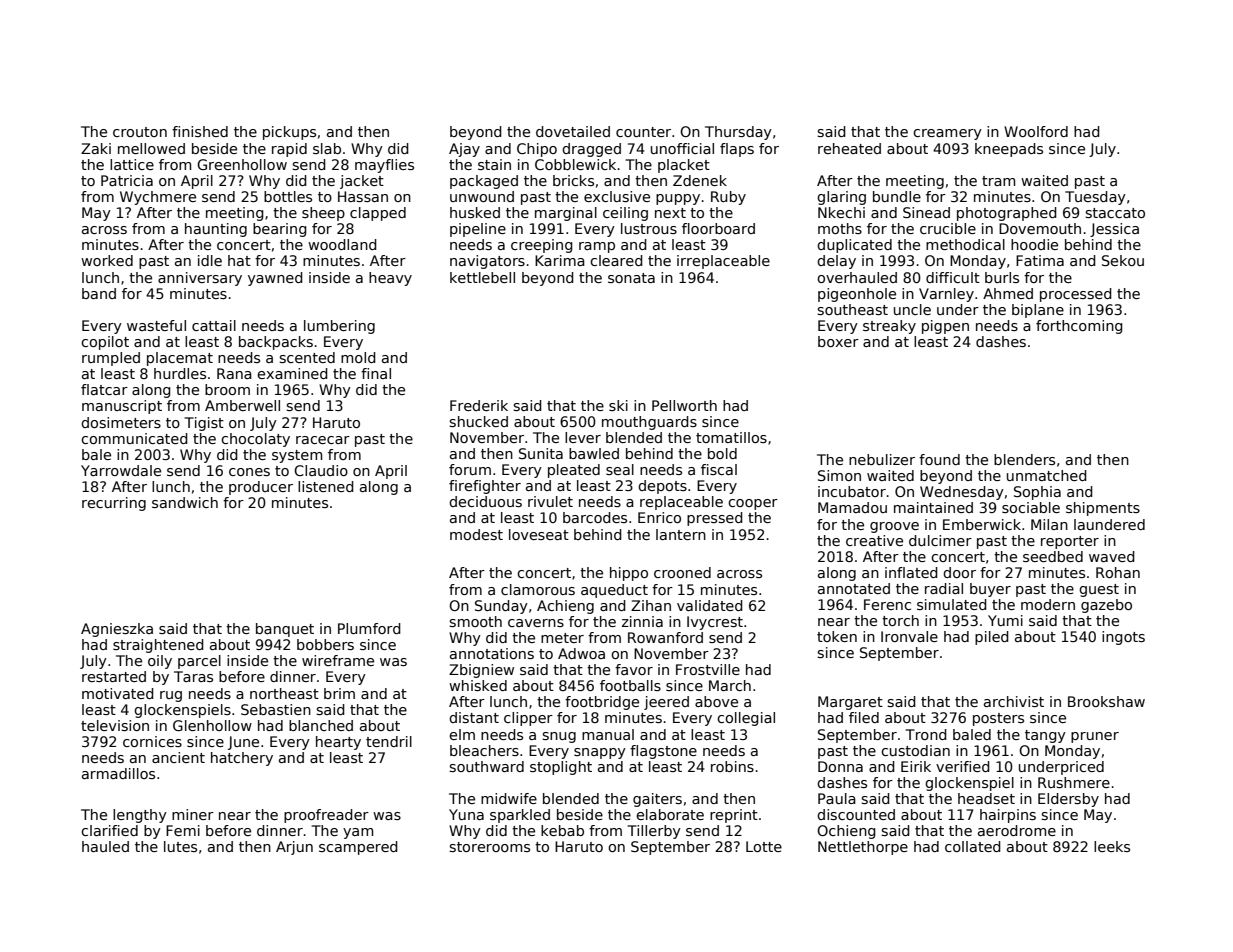  What do you see at coordinates (1095, 198) in the screenshot?
I see `Tuesday` at bounding box center [1095, 198].
